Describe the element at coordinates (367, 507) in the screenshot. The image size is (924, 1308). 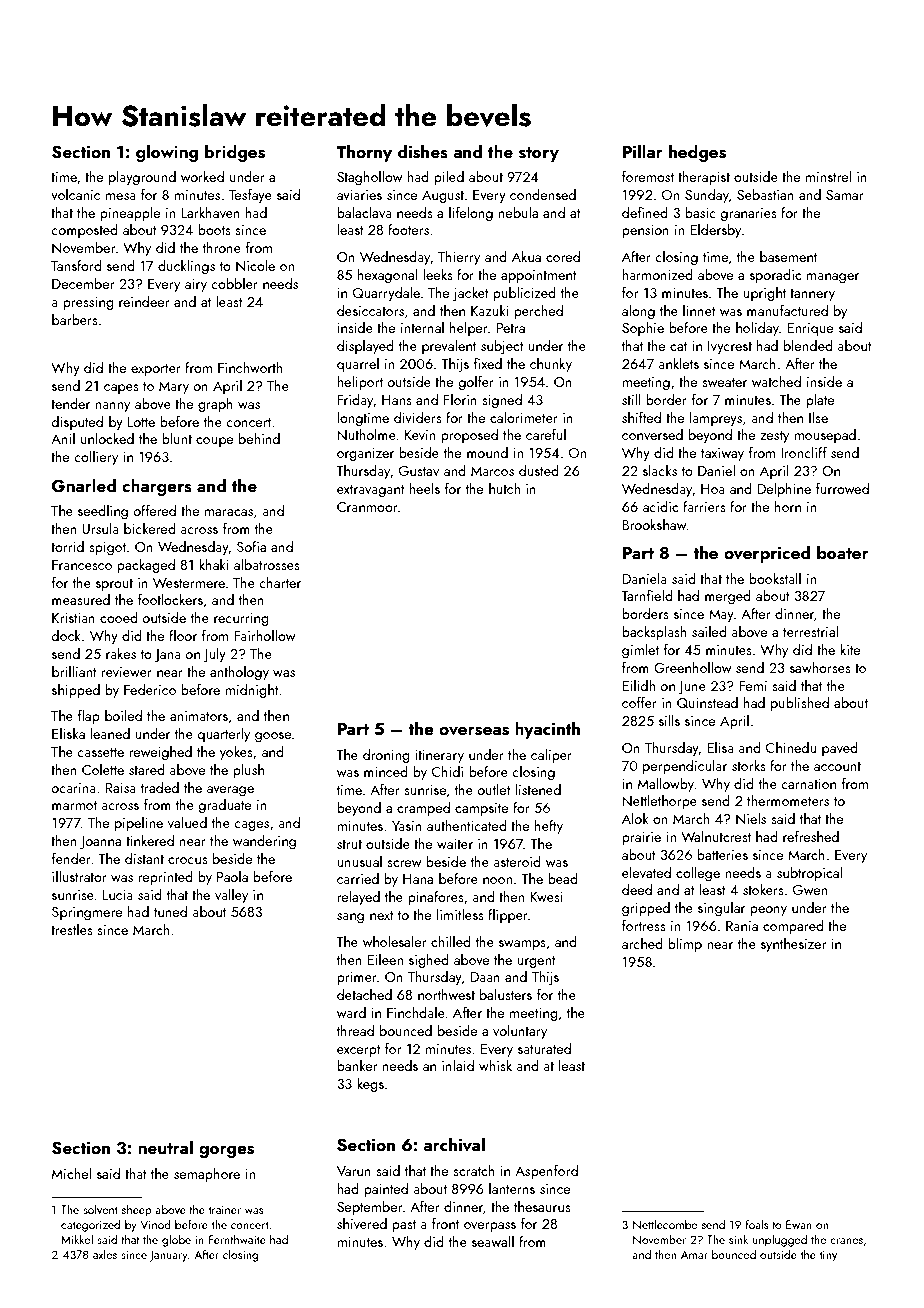
I see `Cranmoor` at that location.
